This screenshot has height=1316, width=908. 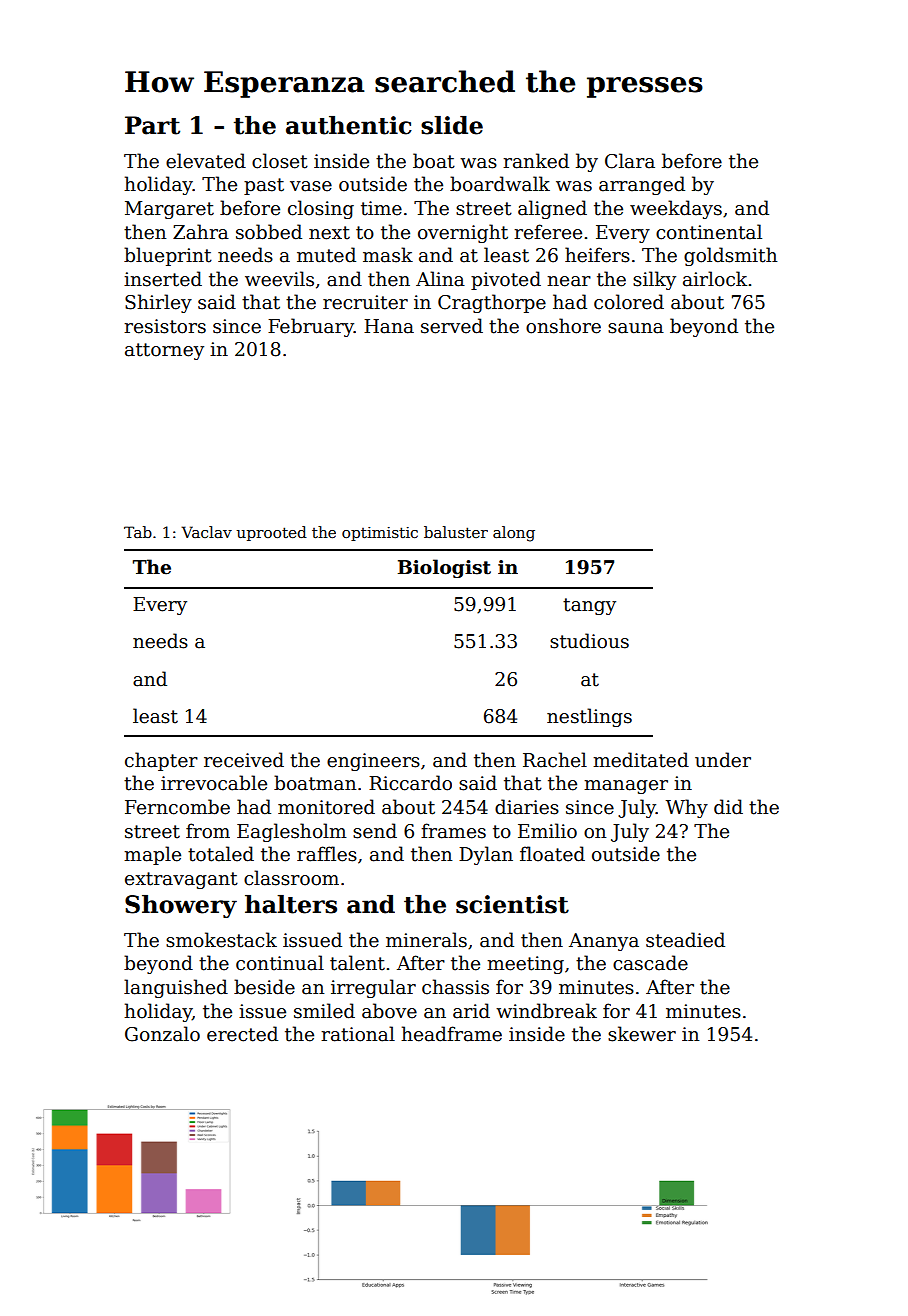 I want to click on optimistic, so click(x=380, y=534).
